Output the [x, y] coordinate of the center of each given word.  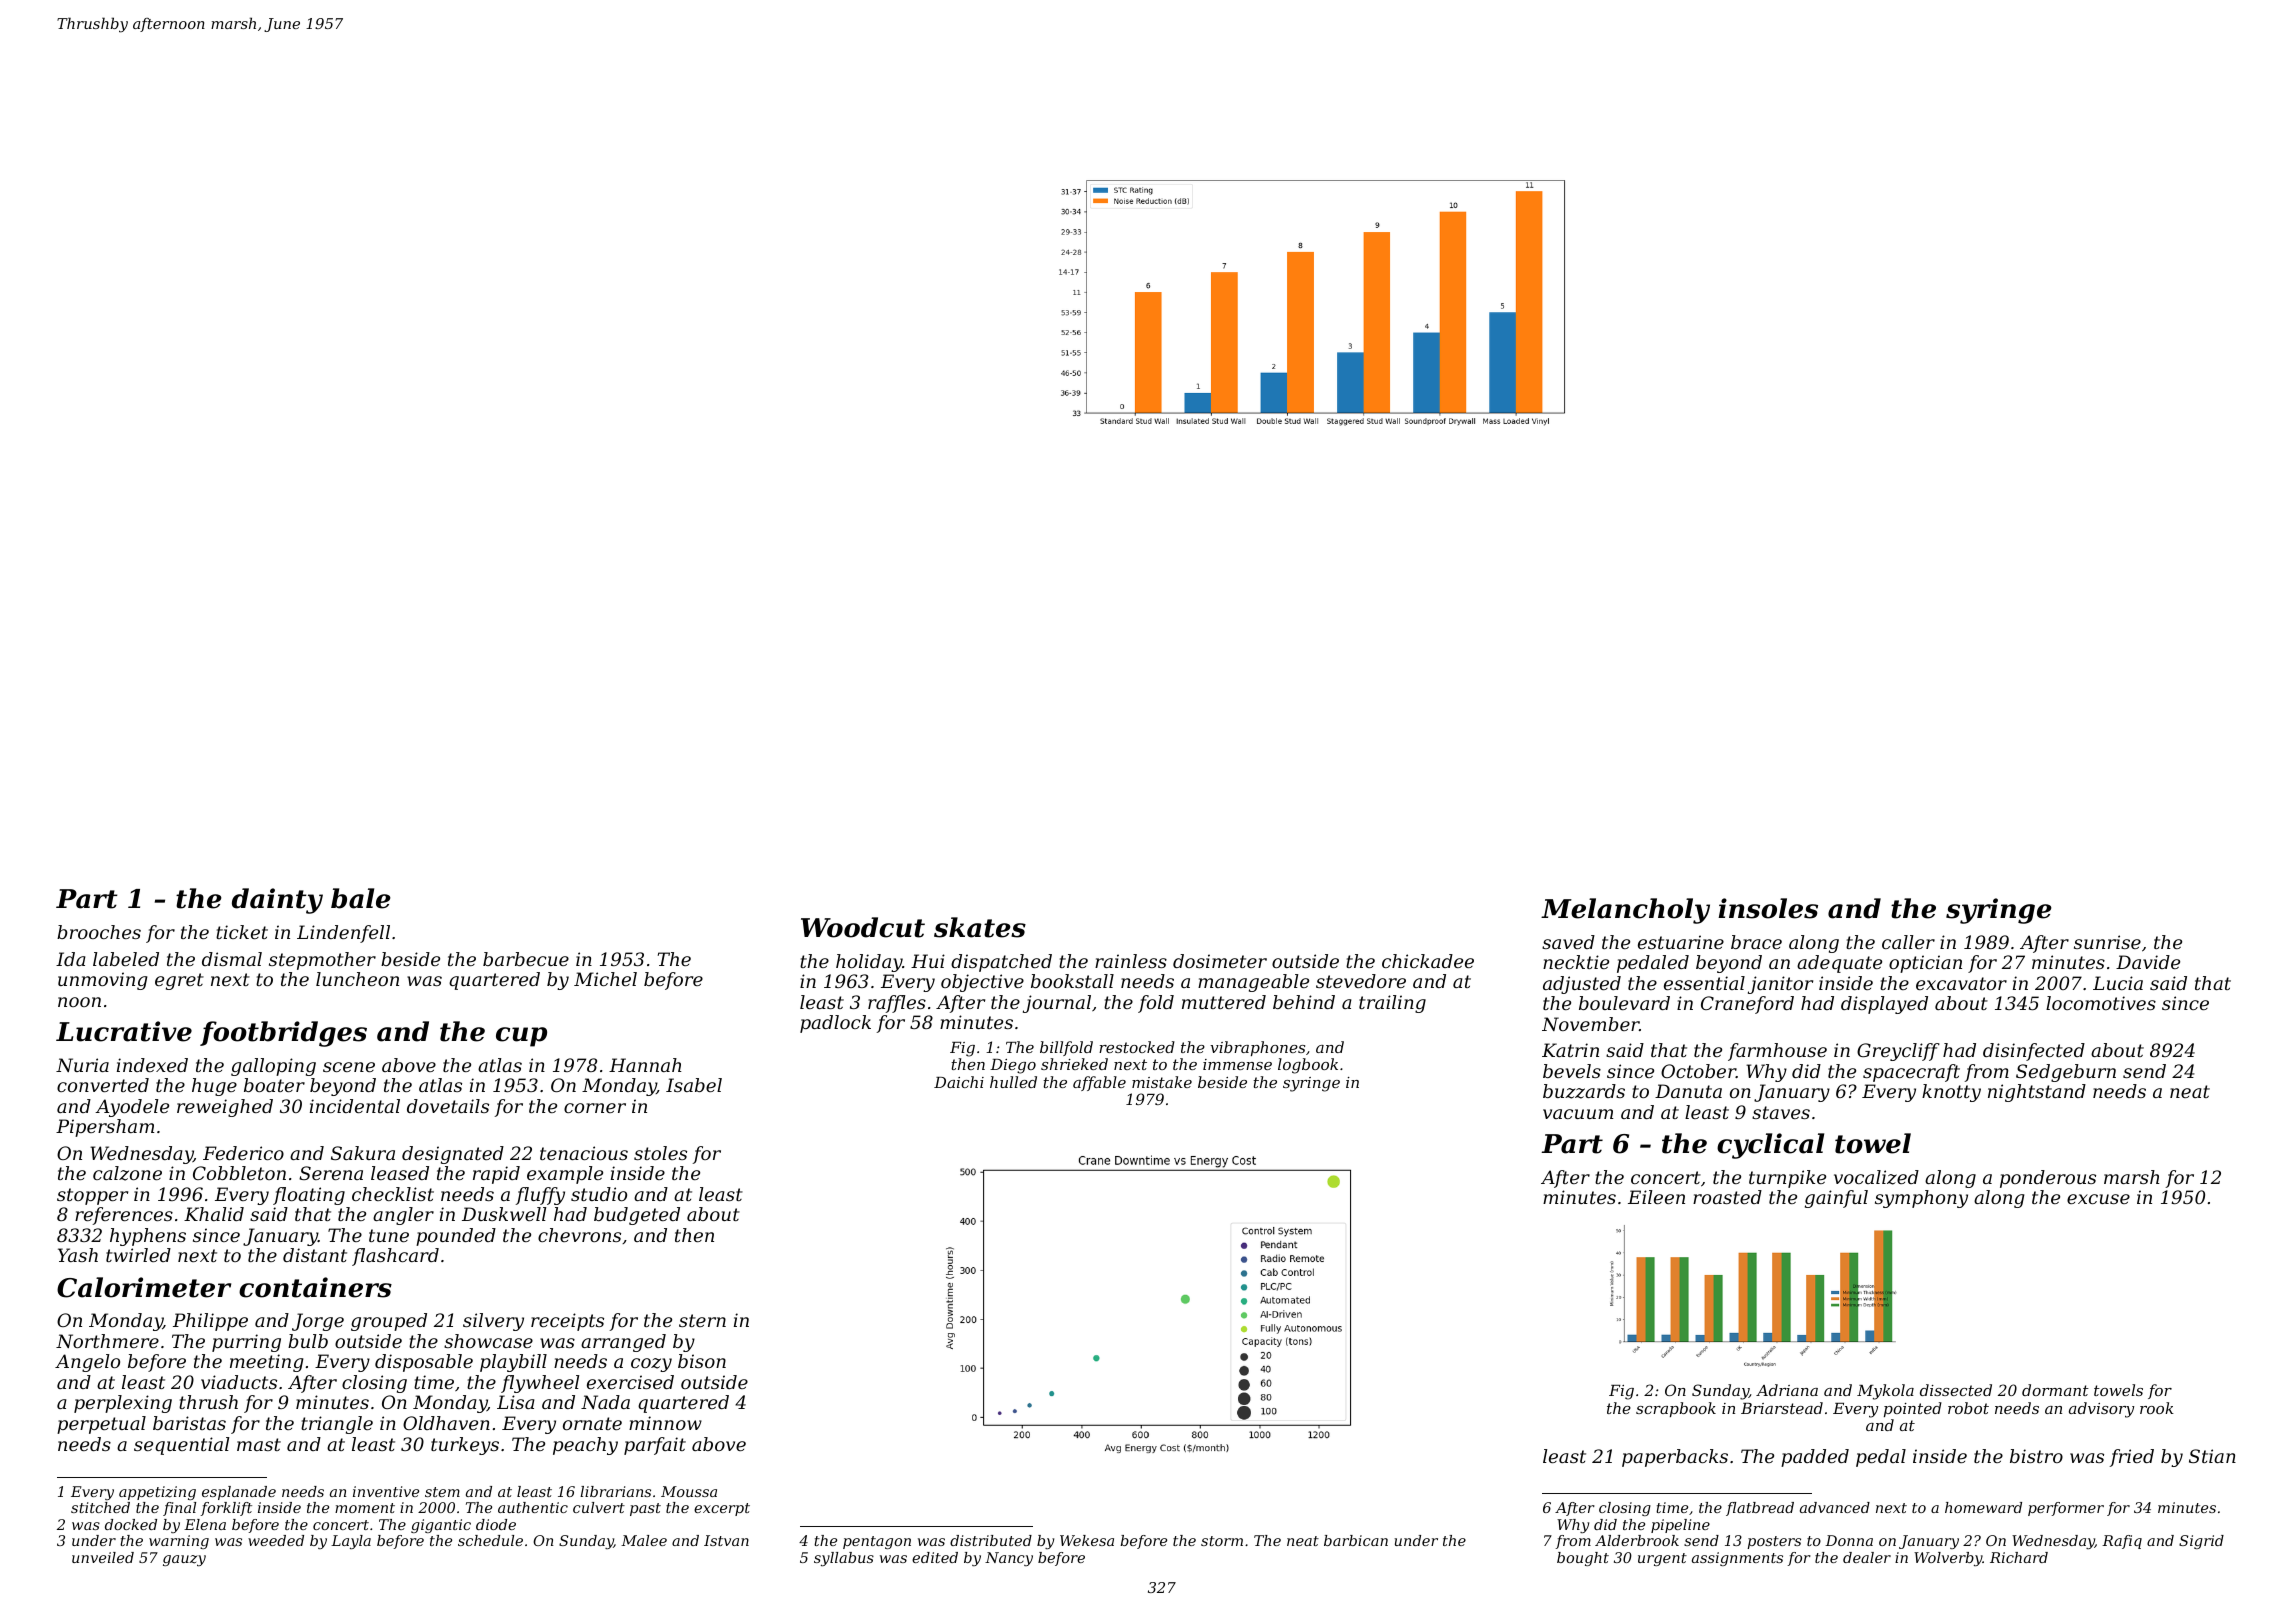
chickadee [1428, 961]
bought [1583, 1559]
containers [315, 1287]
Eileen [1656, 1197]
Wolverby [1948, 1559]
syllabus [844, 1559]
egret [179, 981]
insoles [1768, 908]
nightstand [2037, 1093]
